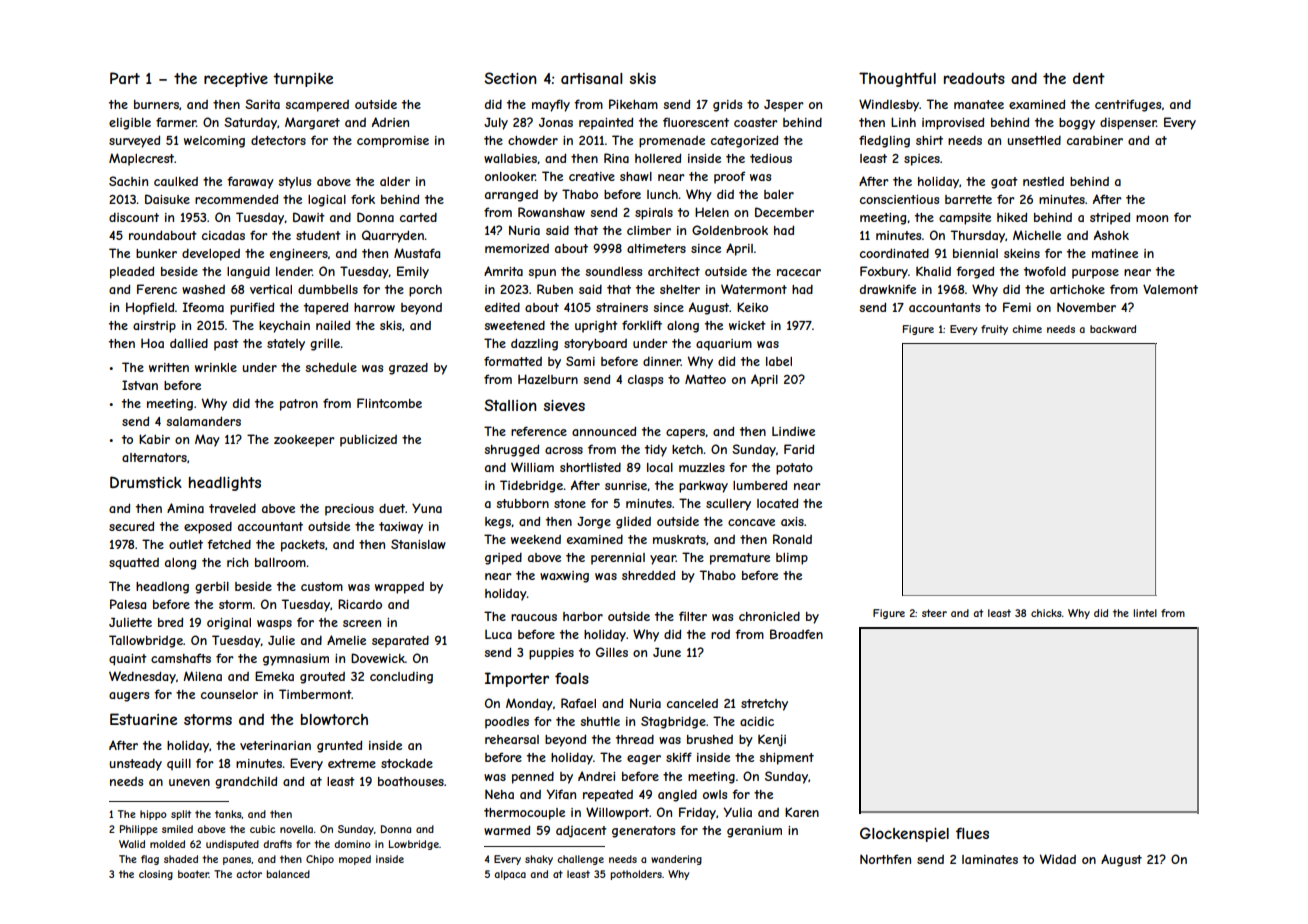 This screenshot has width=1308, height=924. What do you see at coordinates (507, 830) in the screenshot?
I see `warmed` at bounding box center [507, 830].
